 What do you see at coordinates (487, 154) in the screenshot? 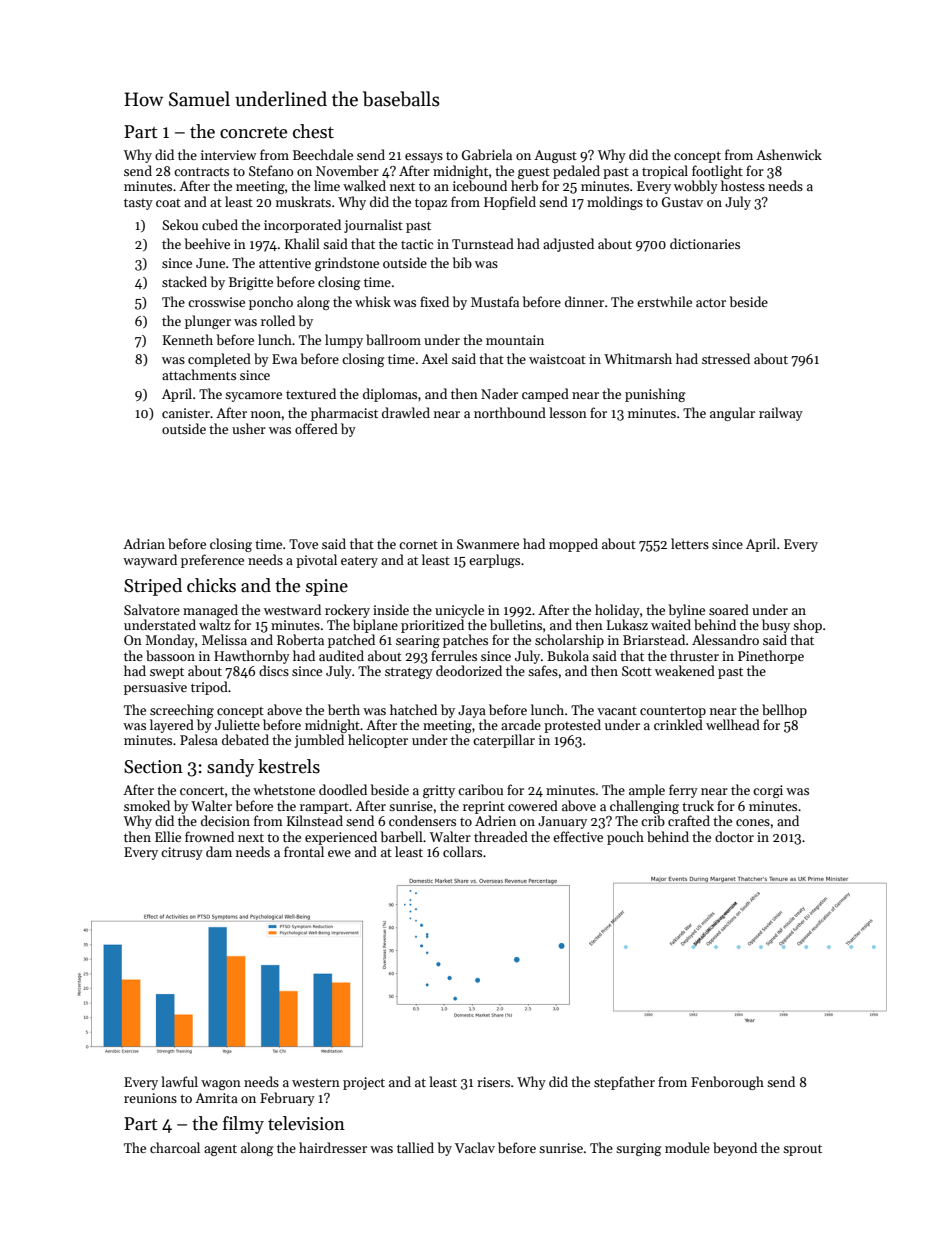
I see `Gabriela` at bounding box center [487, 154].
